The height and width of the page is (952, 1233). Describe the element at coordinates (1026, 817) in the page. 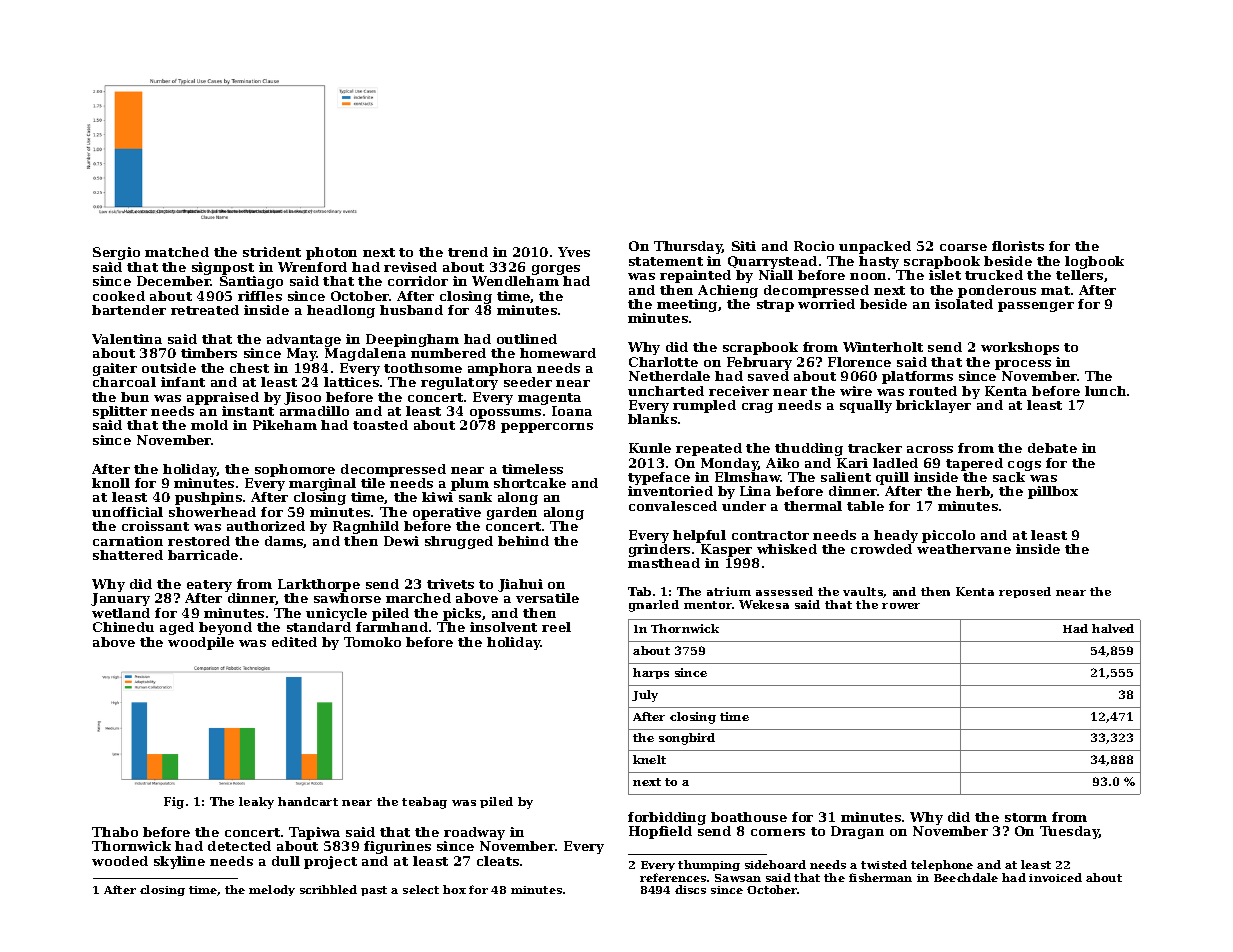

I see `storm` at that location.
